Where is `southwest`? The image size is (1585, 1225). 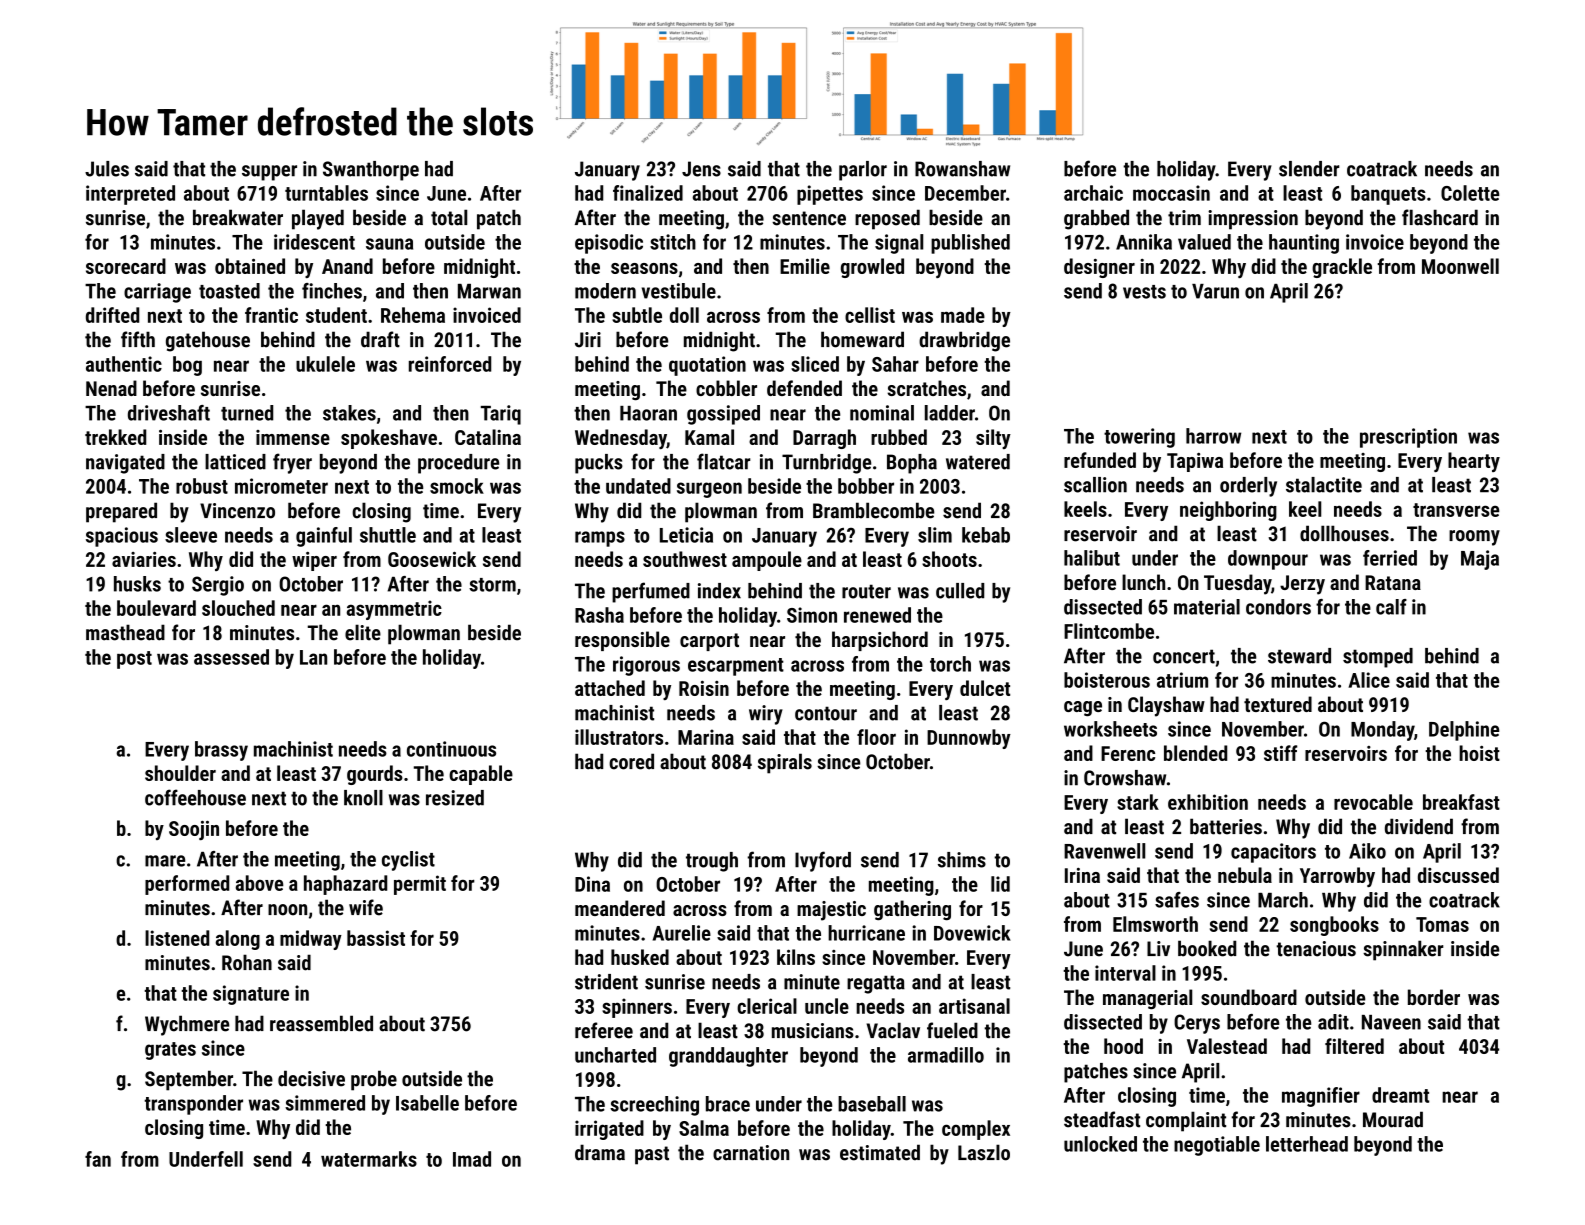 southwest is located at coordinates (685, 559).
